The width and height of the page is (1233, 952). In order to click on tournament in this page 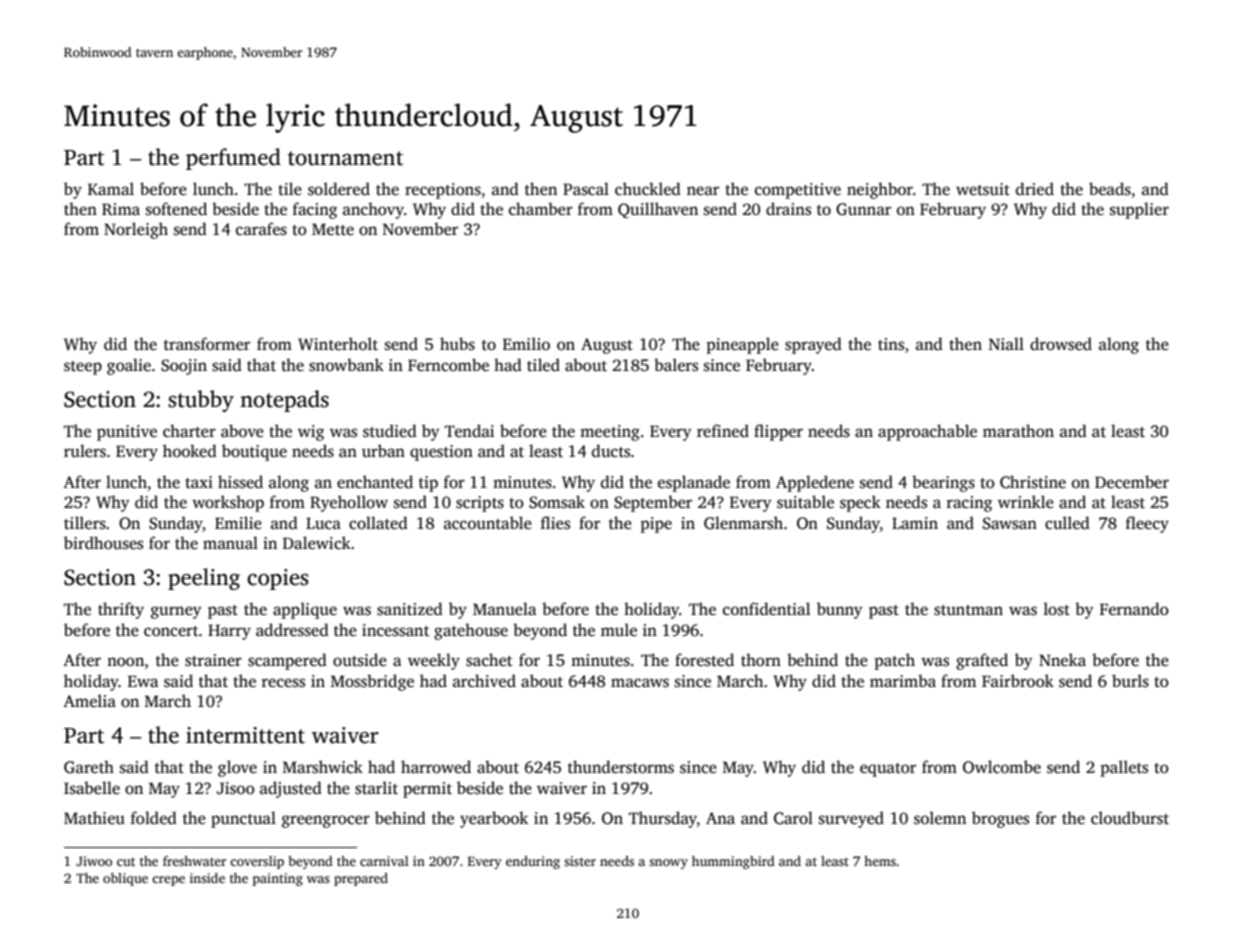, I will do `click(345, 158)`.
